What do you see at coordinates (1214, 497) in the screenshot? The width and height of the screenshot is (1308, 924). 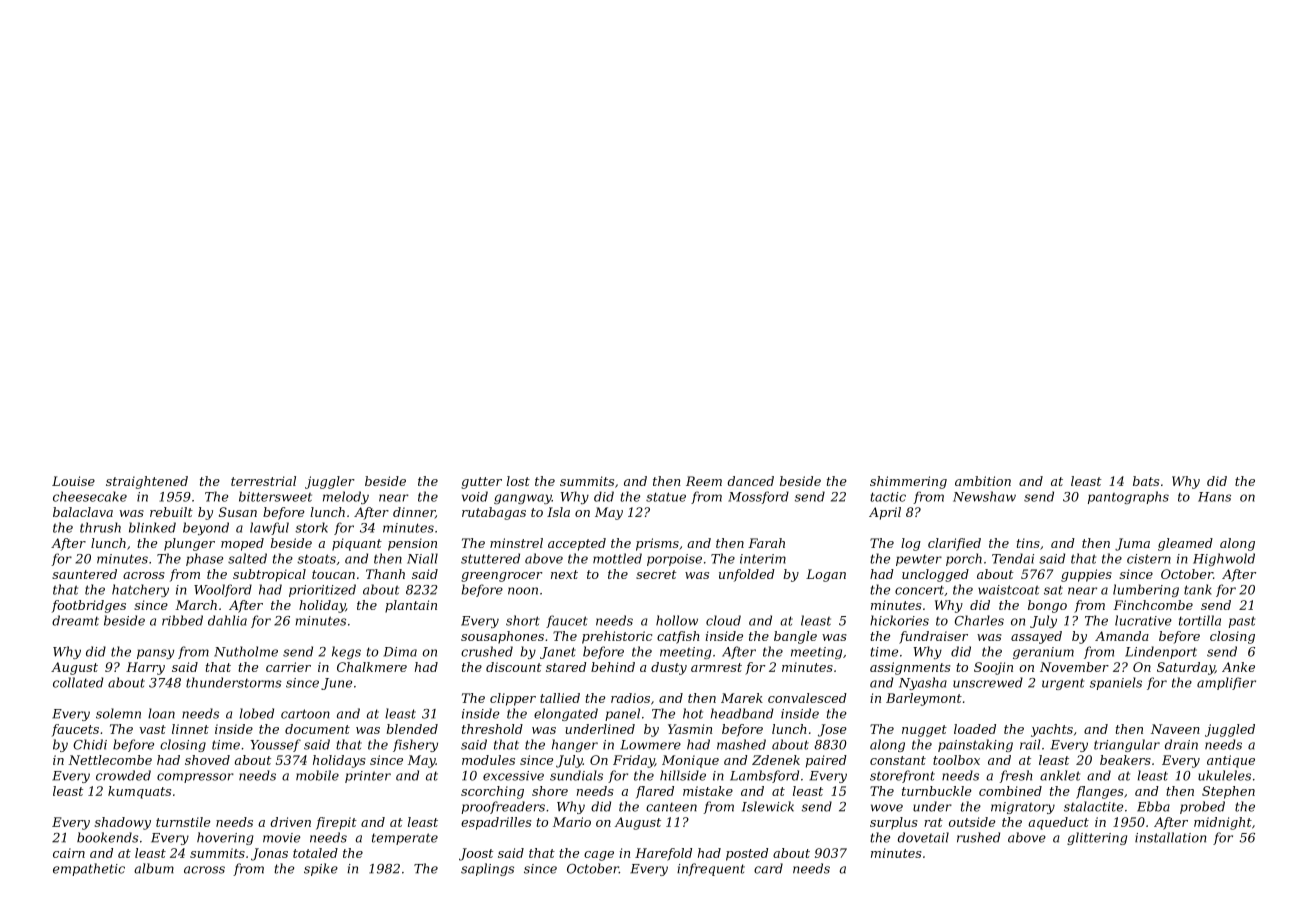 I see `Hans` at bounding box center [1214, 497].
